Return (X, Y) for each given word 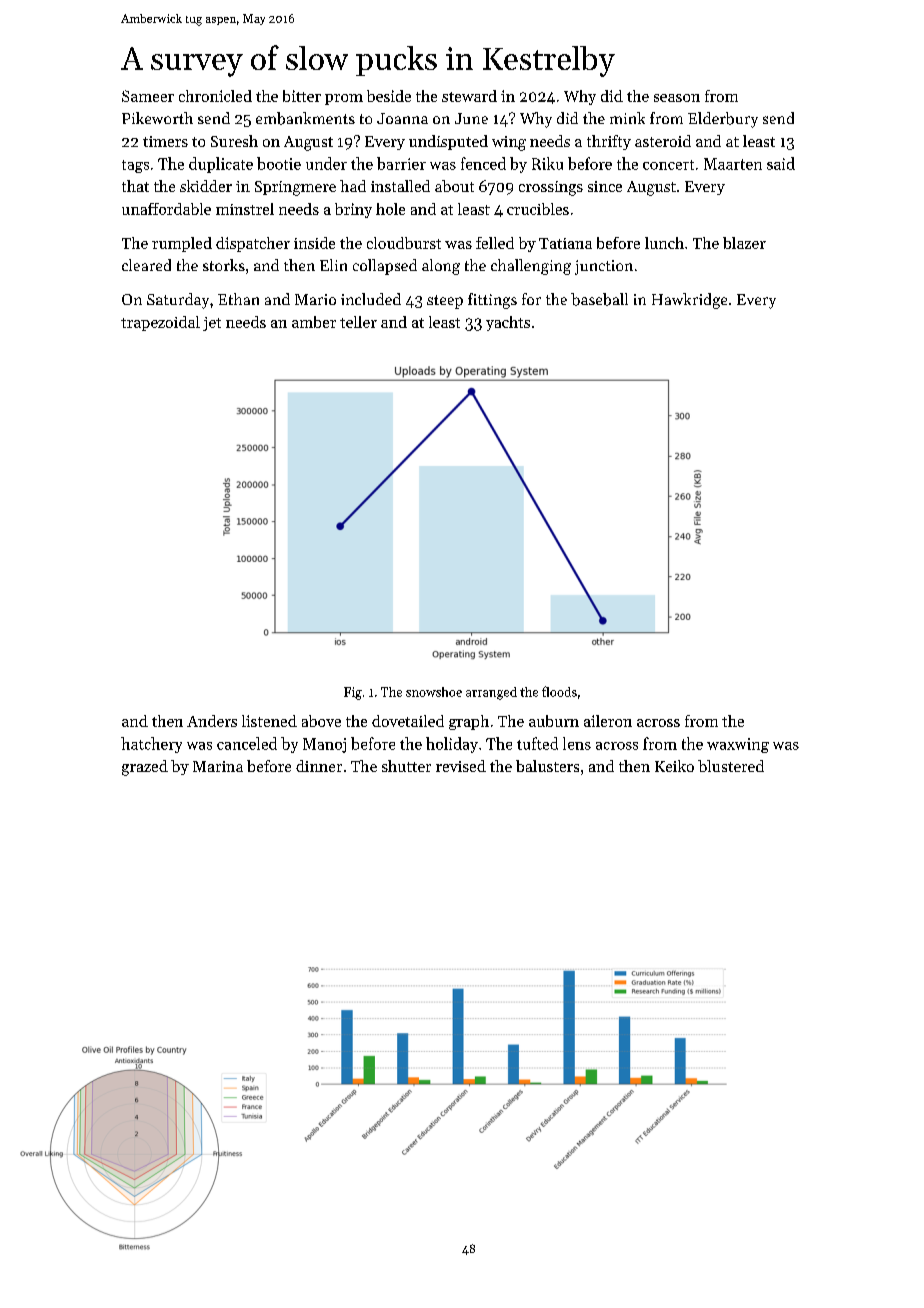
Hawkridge (689, 301)
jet (212, 324)
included (371, 299)
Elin (333, 265)
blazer (744, 243)
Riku (547, 163)
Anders (212, 721)
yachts (508, 323)
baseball (599, 299)
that (135, 186)
